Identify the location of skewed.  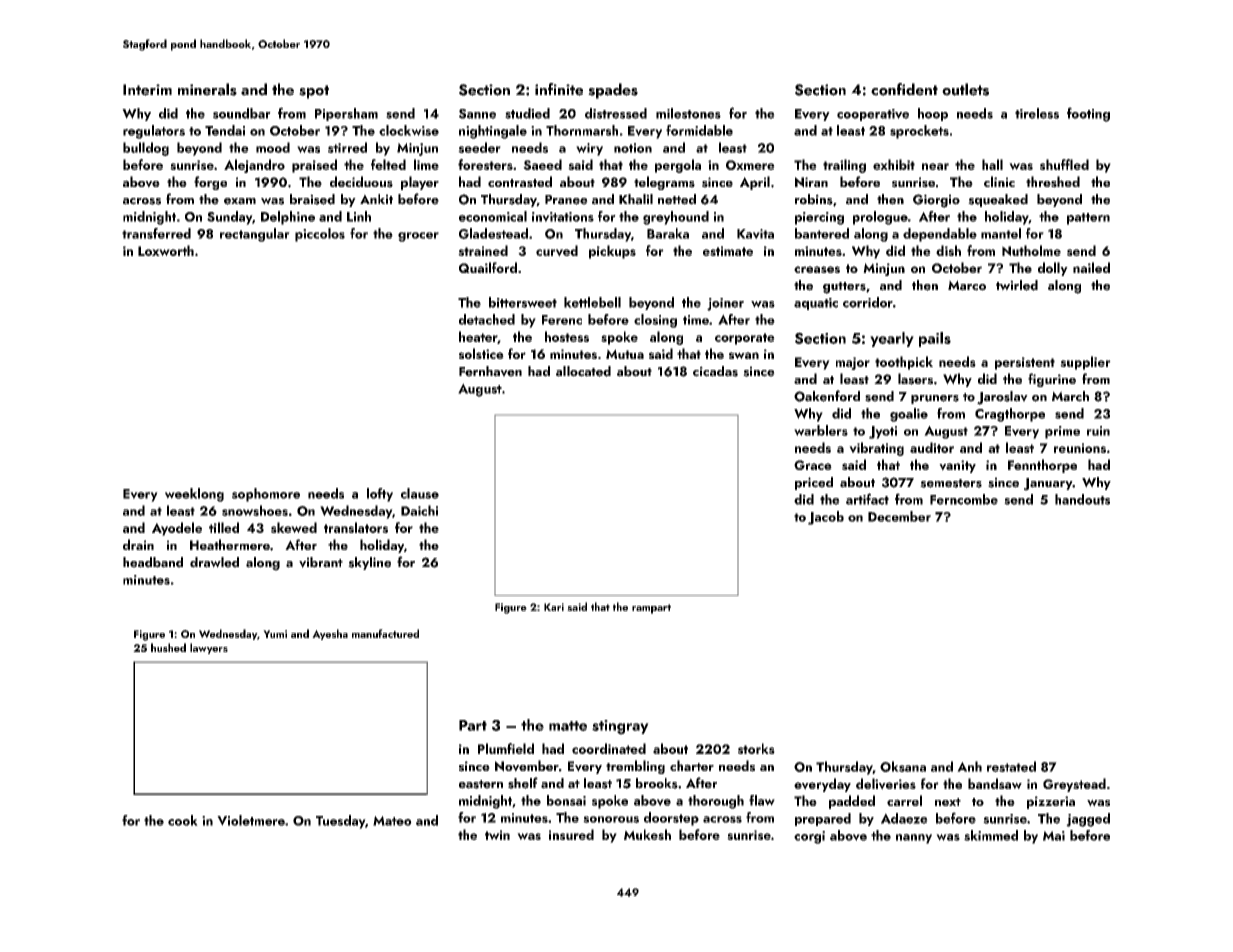
(294, 527).
